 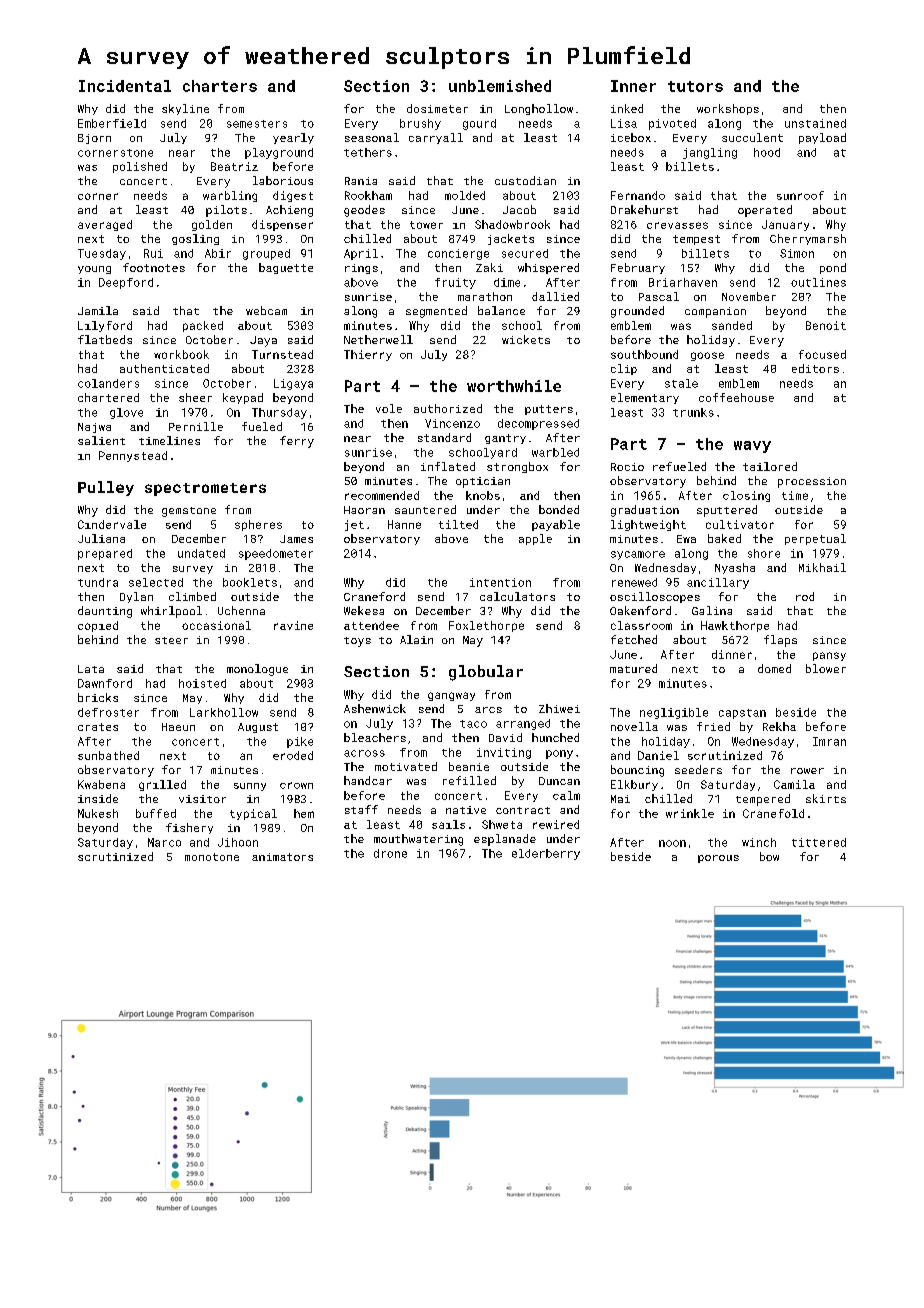 What do you see at coordinates (693, 412) in the document?
I see `trunks` at bounding box center [693, 412].
